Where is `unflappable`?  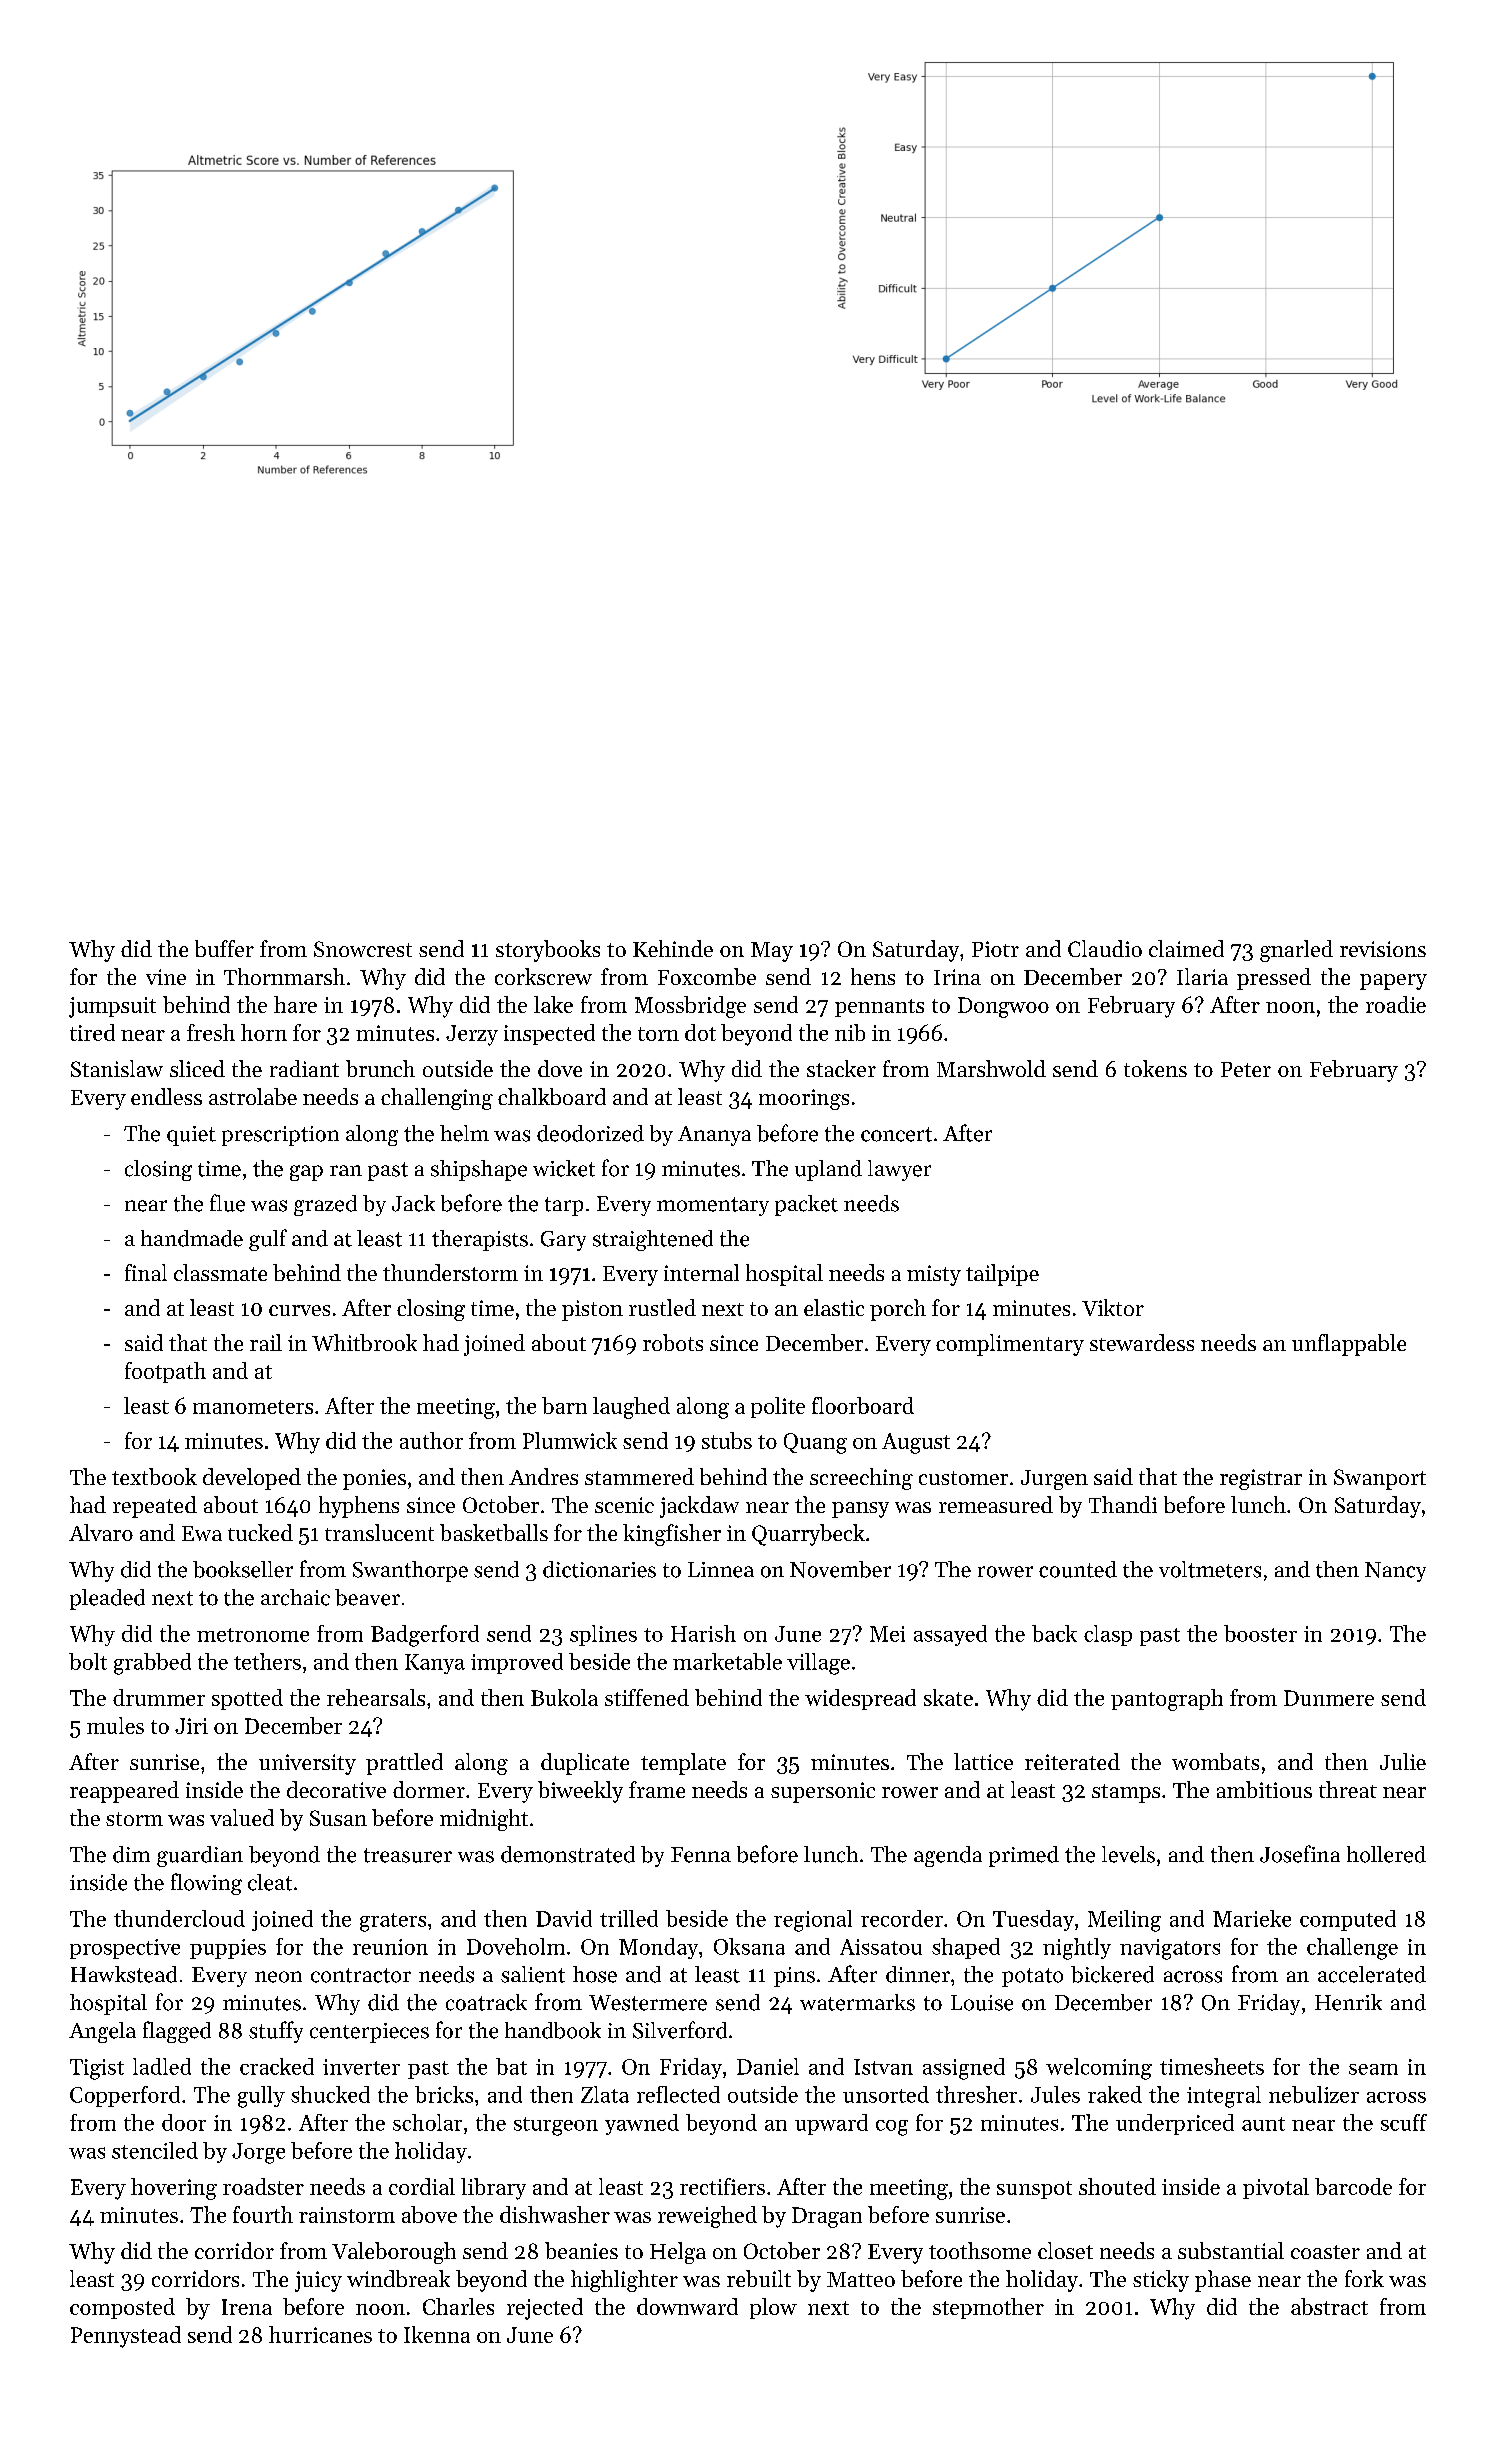 unflappable is located at coordinates (1349, 1345).
